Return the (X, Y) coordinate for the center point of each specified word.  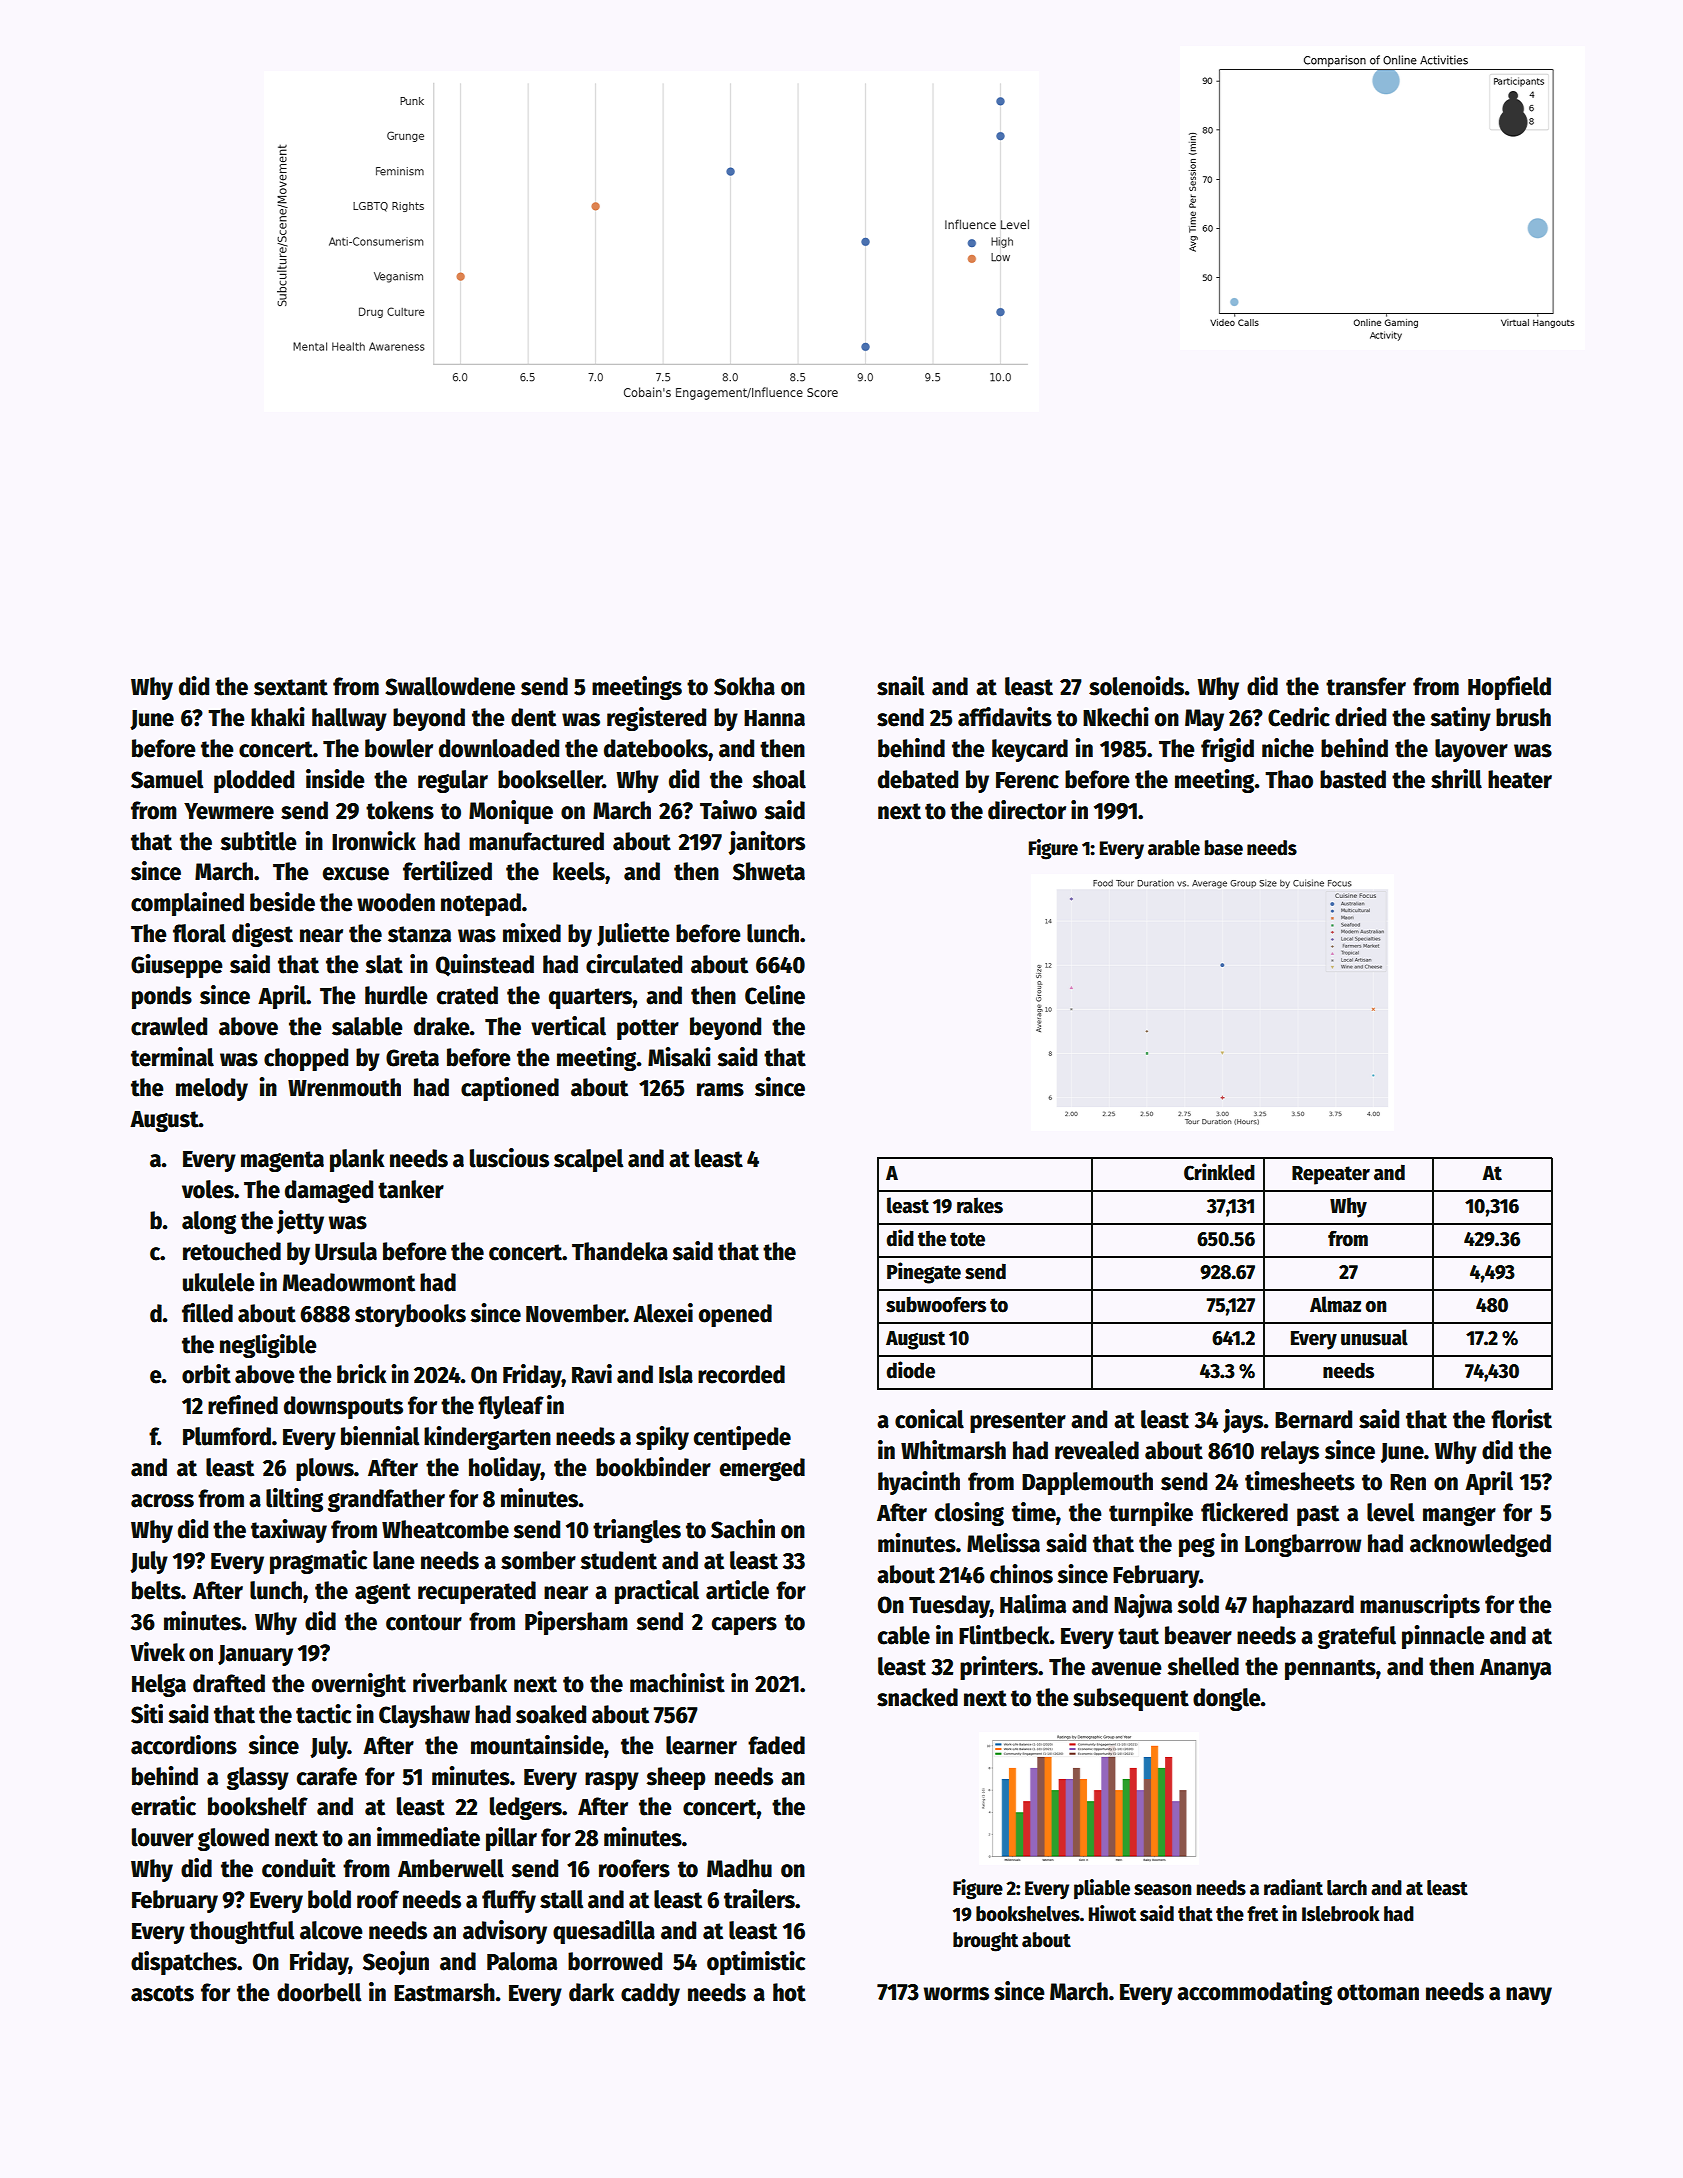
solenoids (1137, 686)
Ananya (1515, 1669)
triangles (637, 1531)
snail (901, 686)
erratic (163, 1806)
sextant (291, 687)
